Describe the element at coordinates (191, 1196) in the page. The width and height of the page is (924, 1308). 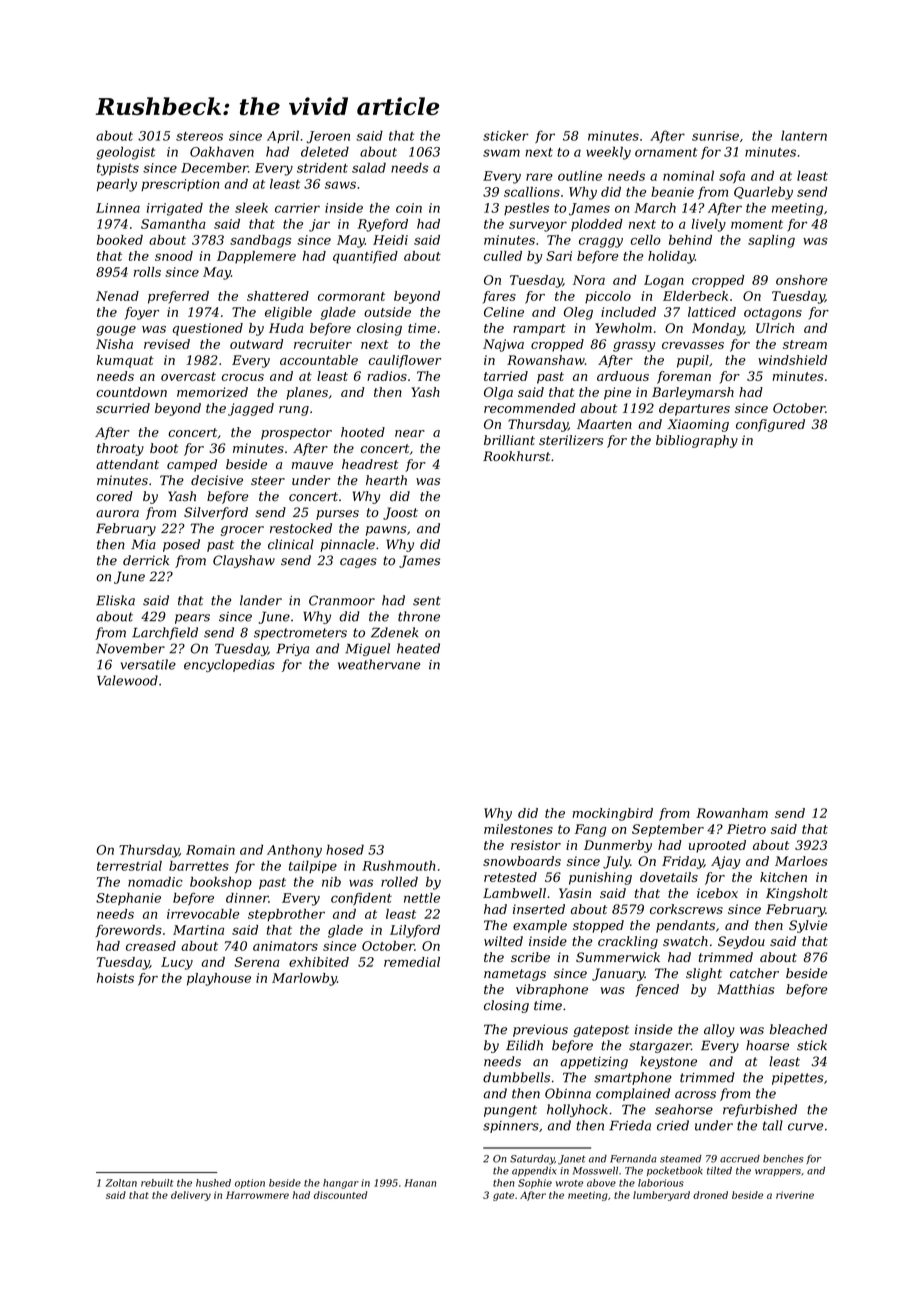
I see `delivery` at that location.
